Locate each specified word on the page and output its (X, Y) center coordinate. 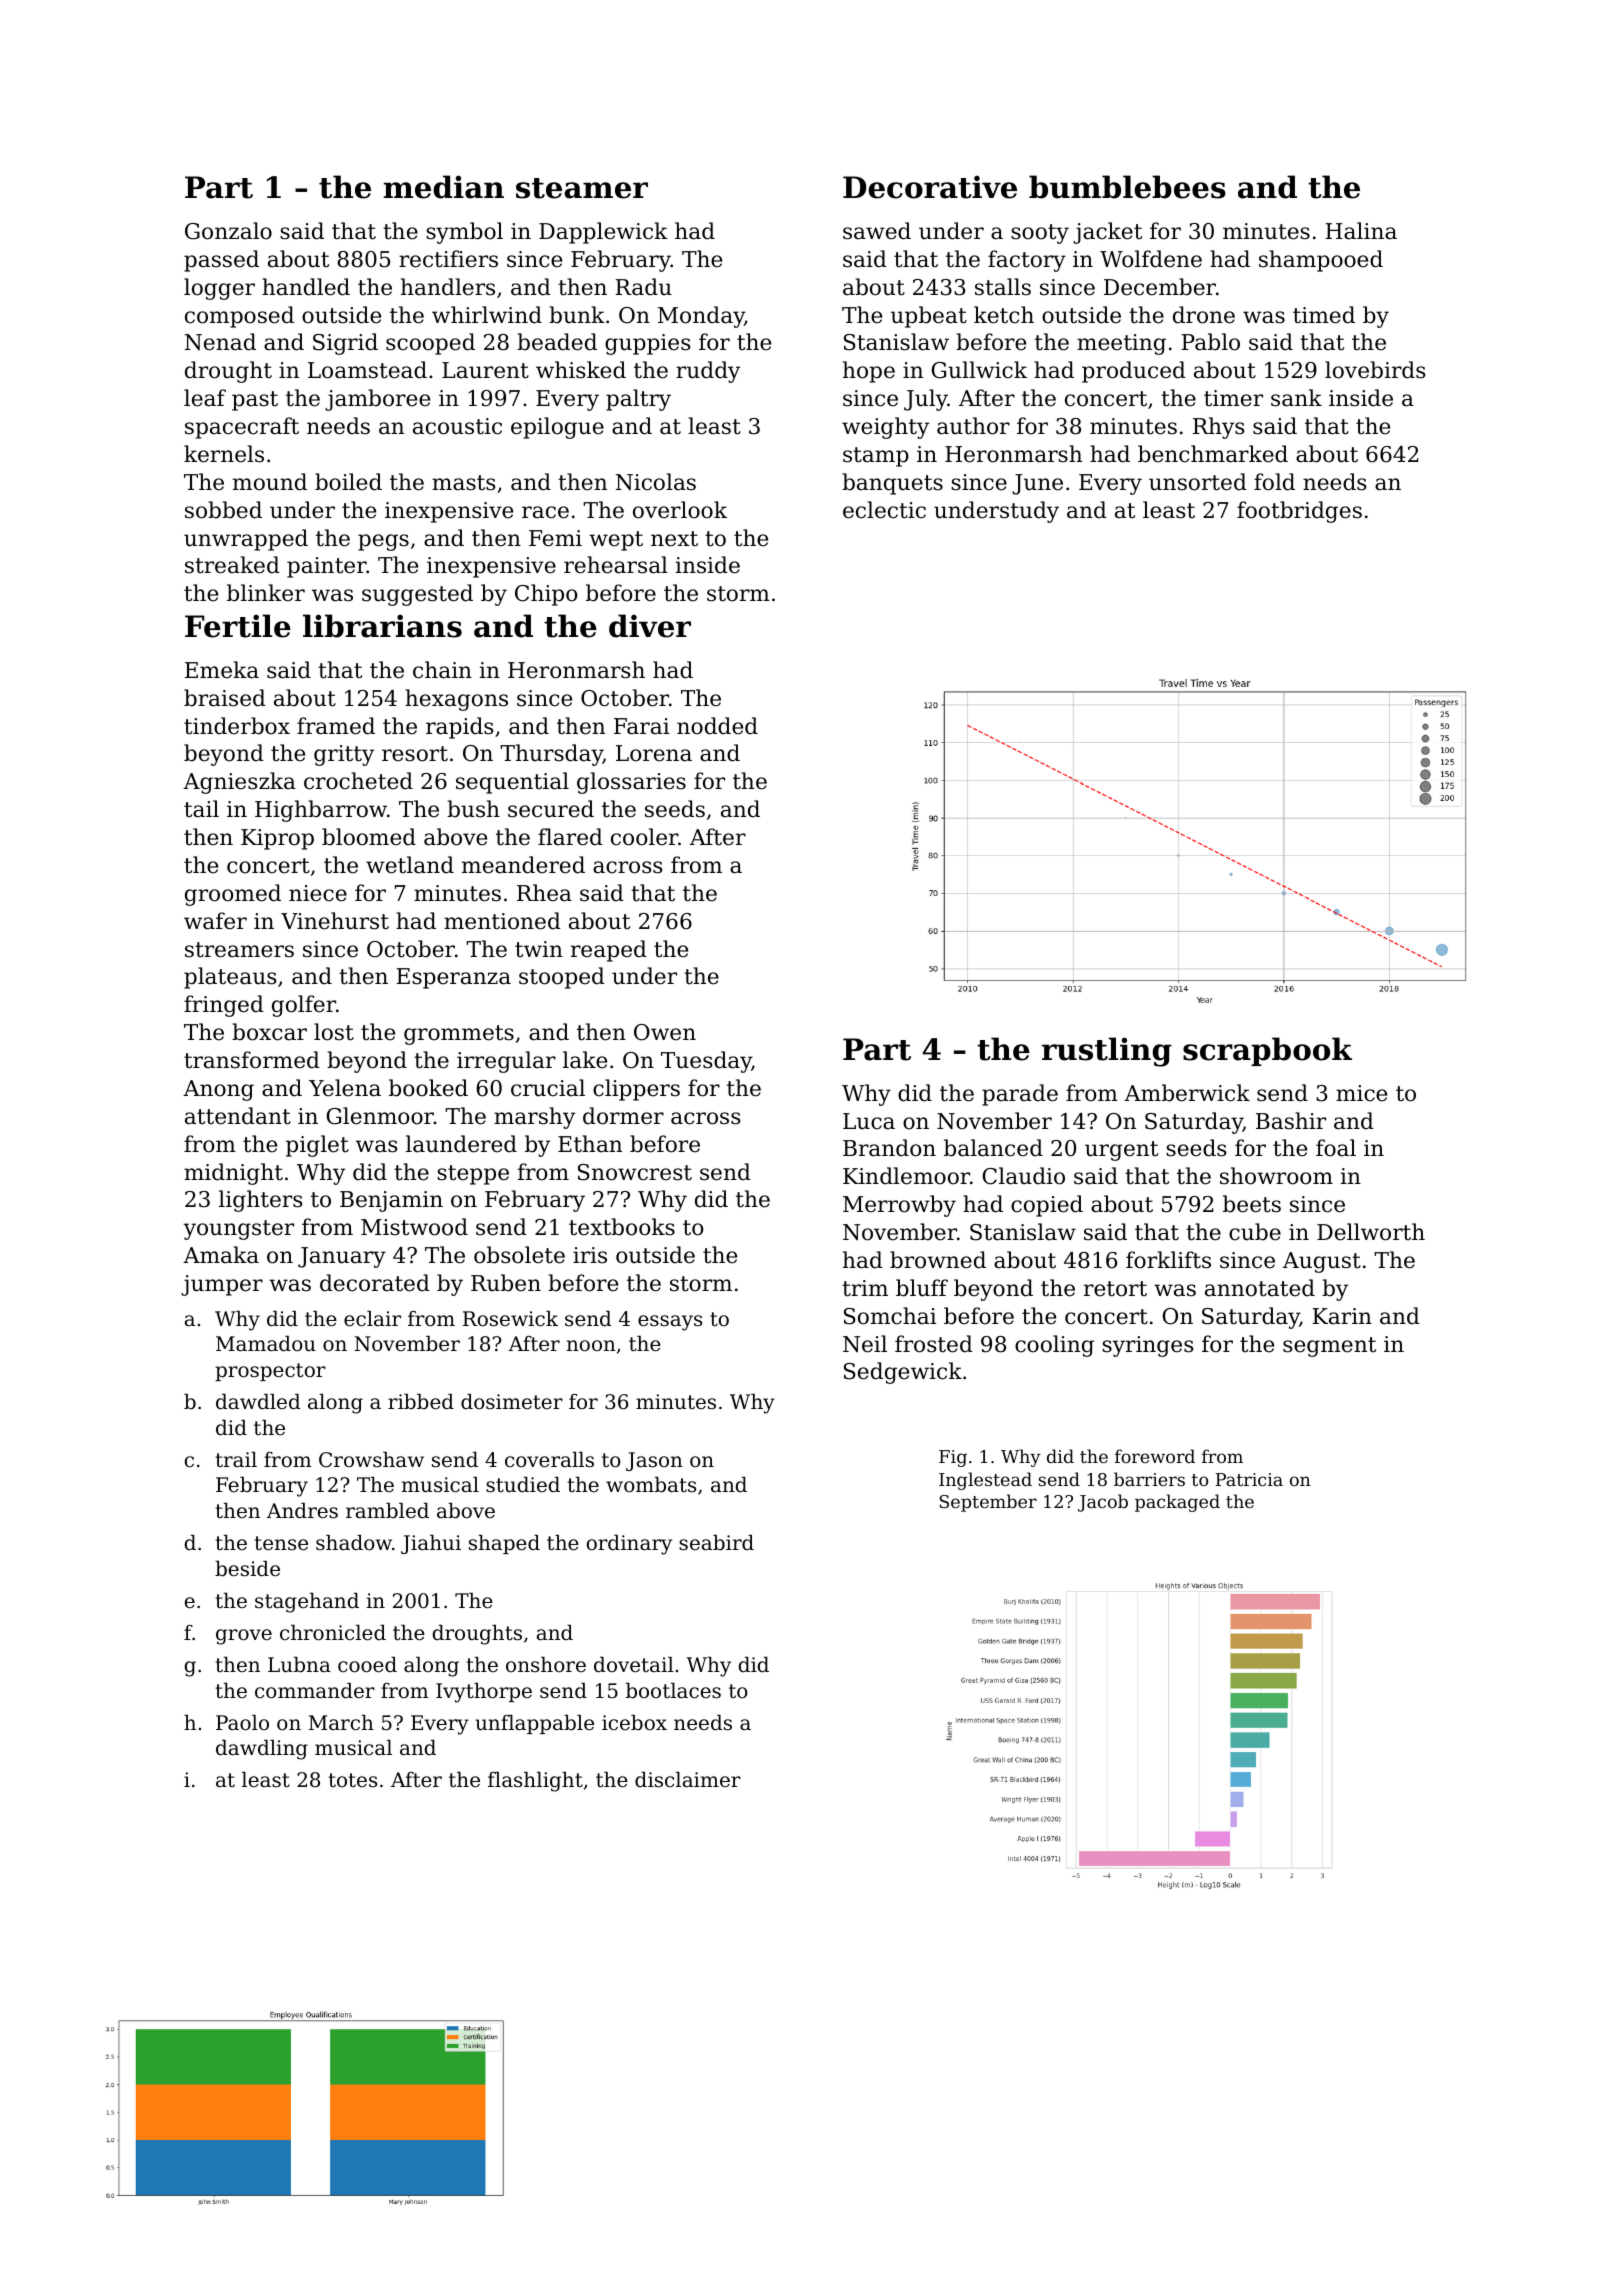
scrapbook (1267, 1051)
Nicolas (656, 482)
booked (428, 1088)
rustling (1107, 1052)
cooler (644, 837)
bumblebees (1127, 187)
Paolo (242, 1723)
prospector (270, 1372)
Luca (869, 1121)
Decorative (930, 187)
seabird (716, 1543)
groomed (233, 895)
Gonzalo (228, 231)
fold (1274, 482)
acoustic (457, 426)
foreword (1155, 1456)
